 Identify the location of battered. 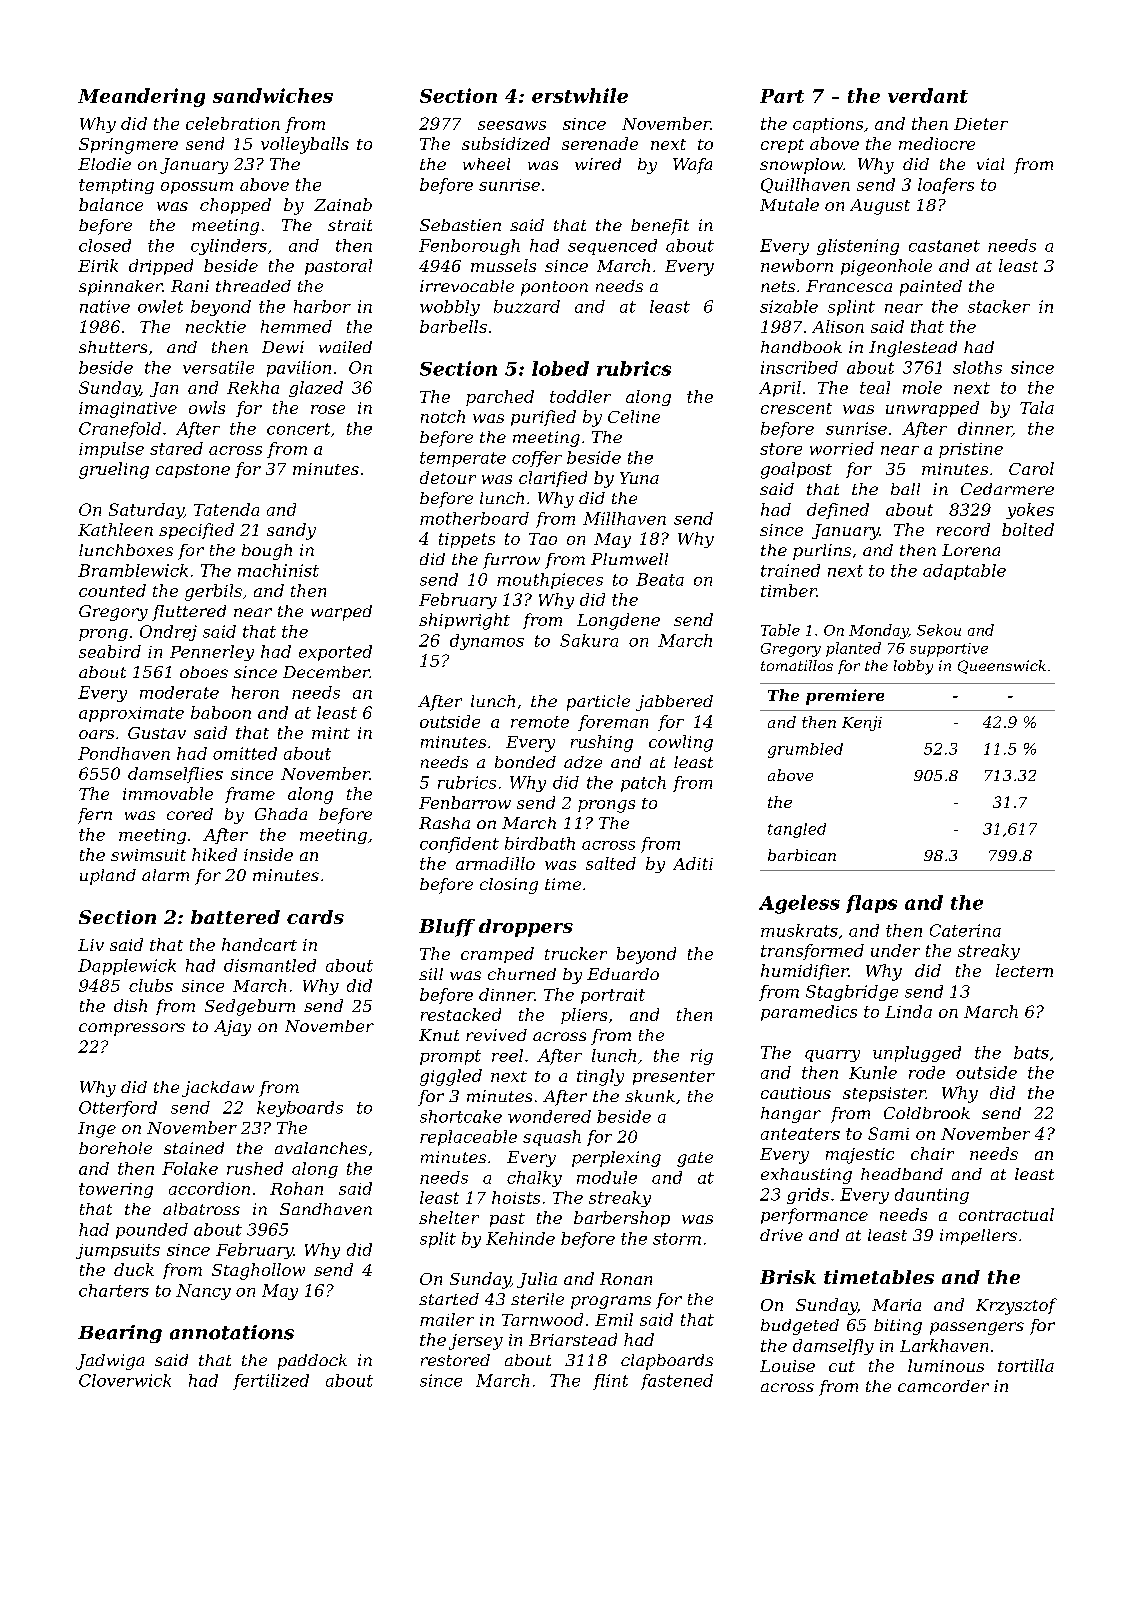
(235, 917).
